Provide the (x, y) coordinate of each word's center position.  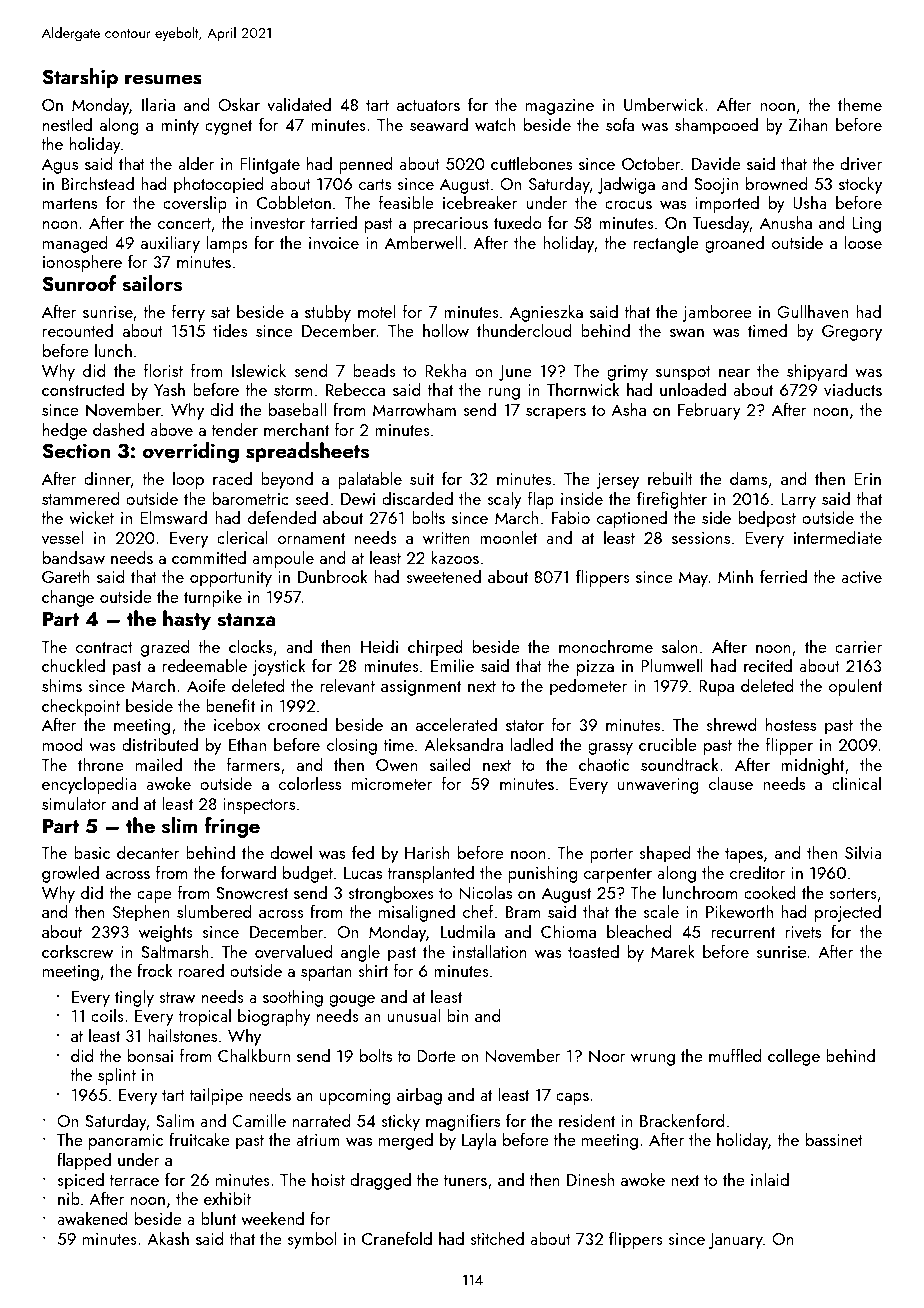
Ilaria (158, 104)
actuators (428, 105)
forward (248, 872)
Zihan (808, 124)
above (171, 429)
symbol (312, 1240)
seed (311, 498)
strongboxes (391, 894)
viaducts (853, 389)
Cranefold (397, 1238)
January (735, 1241)
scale (661, 911)
